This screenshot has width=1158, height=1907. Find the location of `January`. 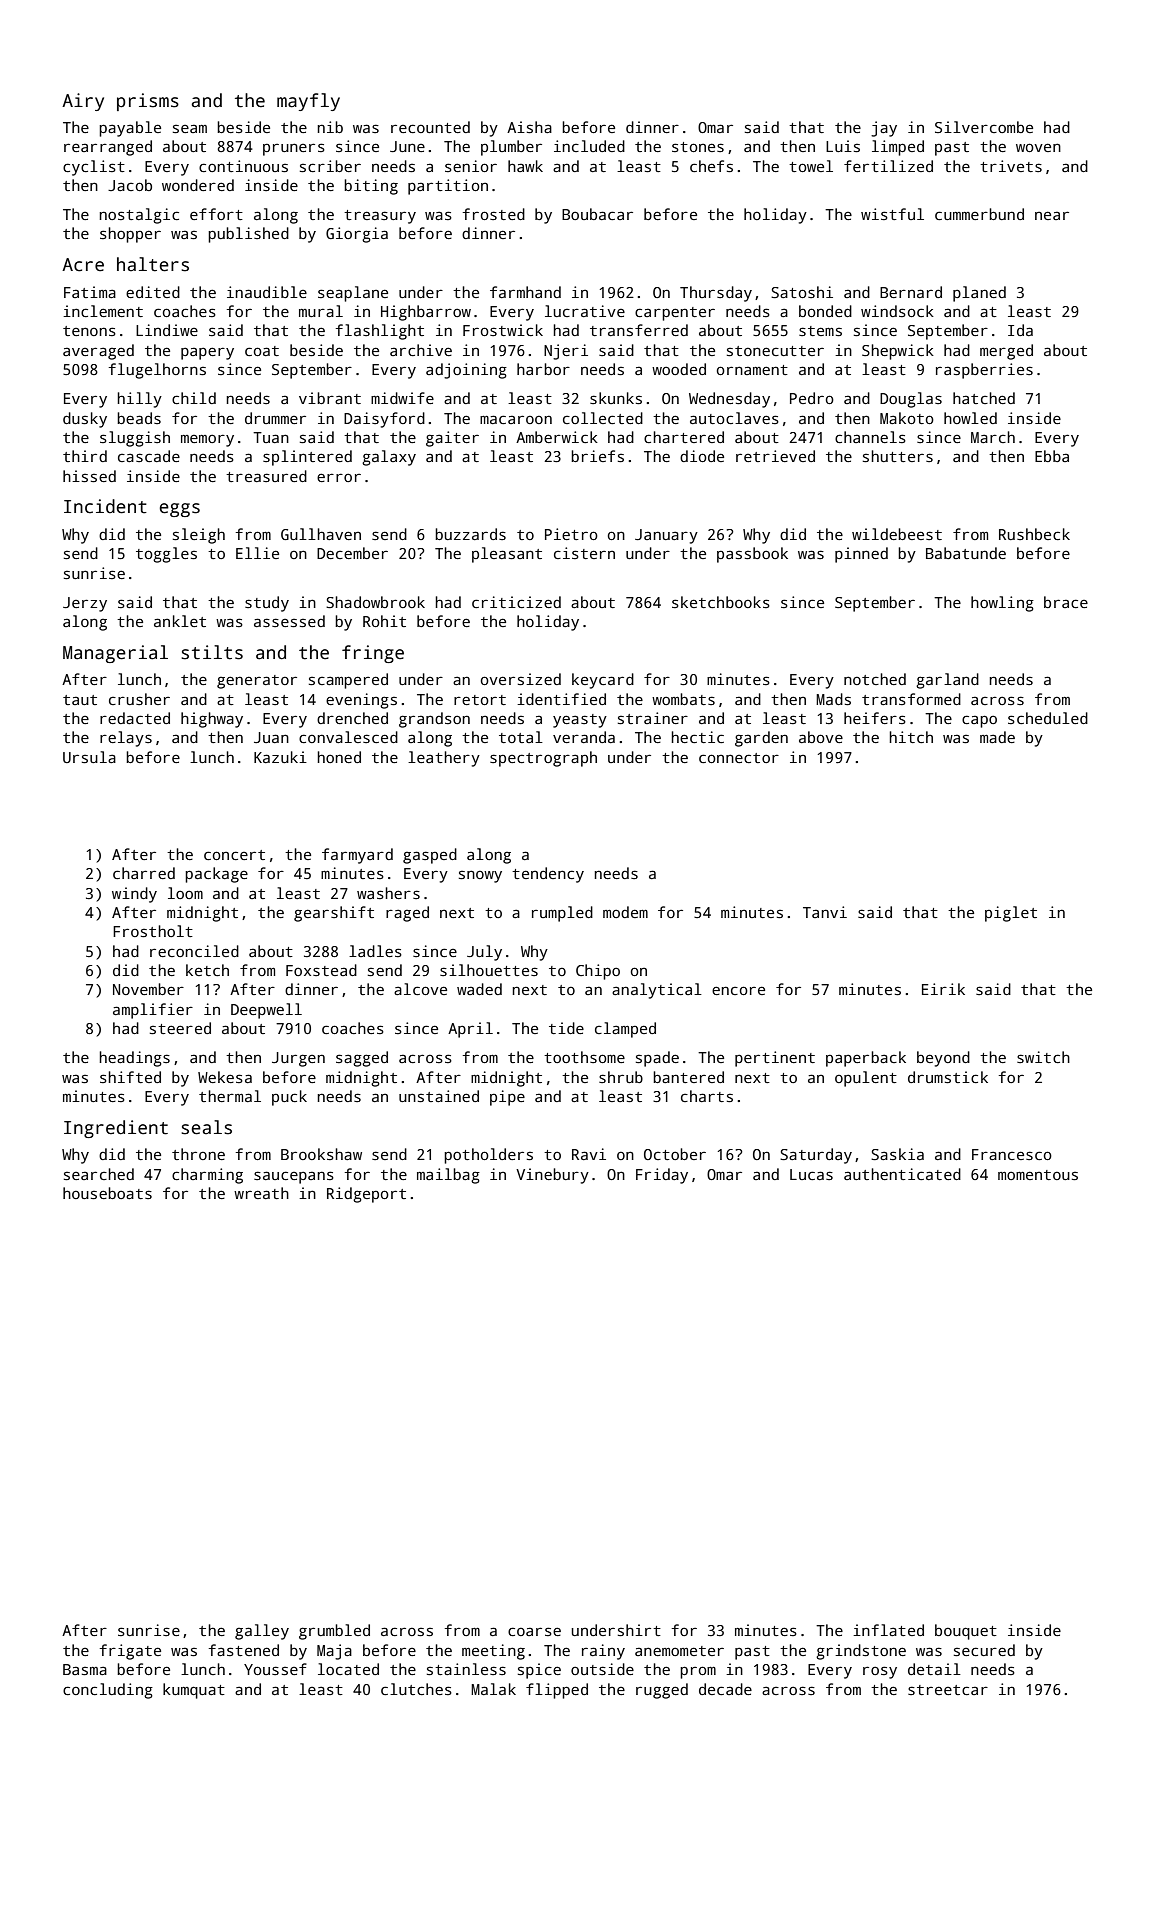

January is located at coordinates (666, 536).
